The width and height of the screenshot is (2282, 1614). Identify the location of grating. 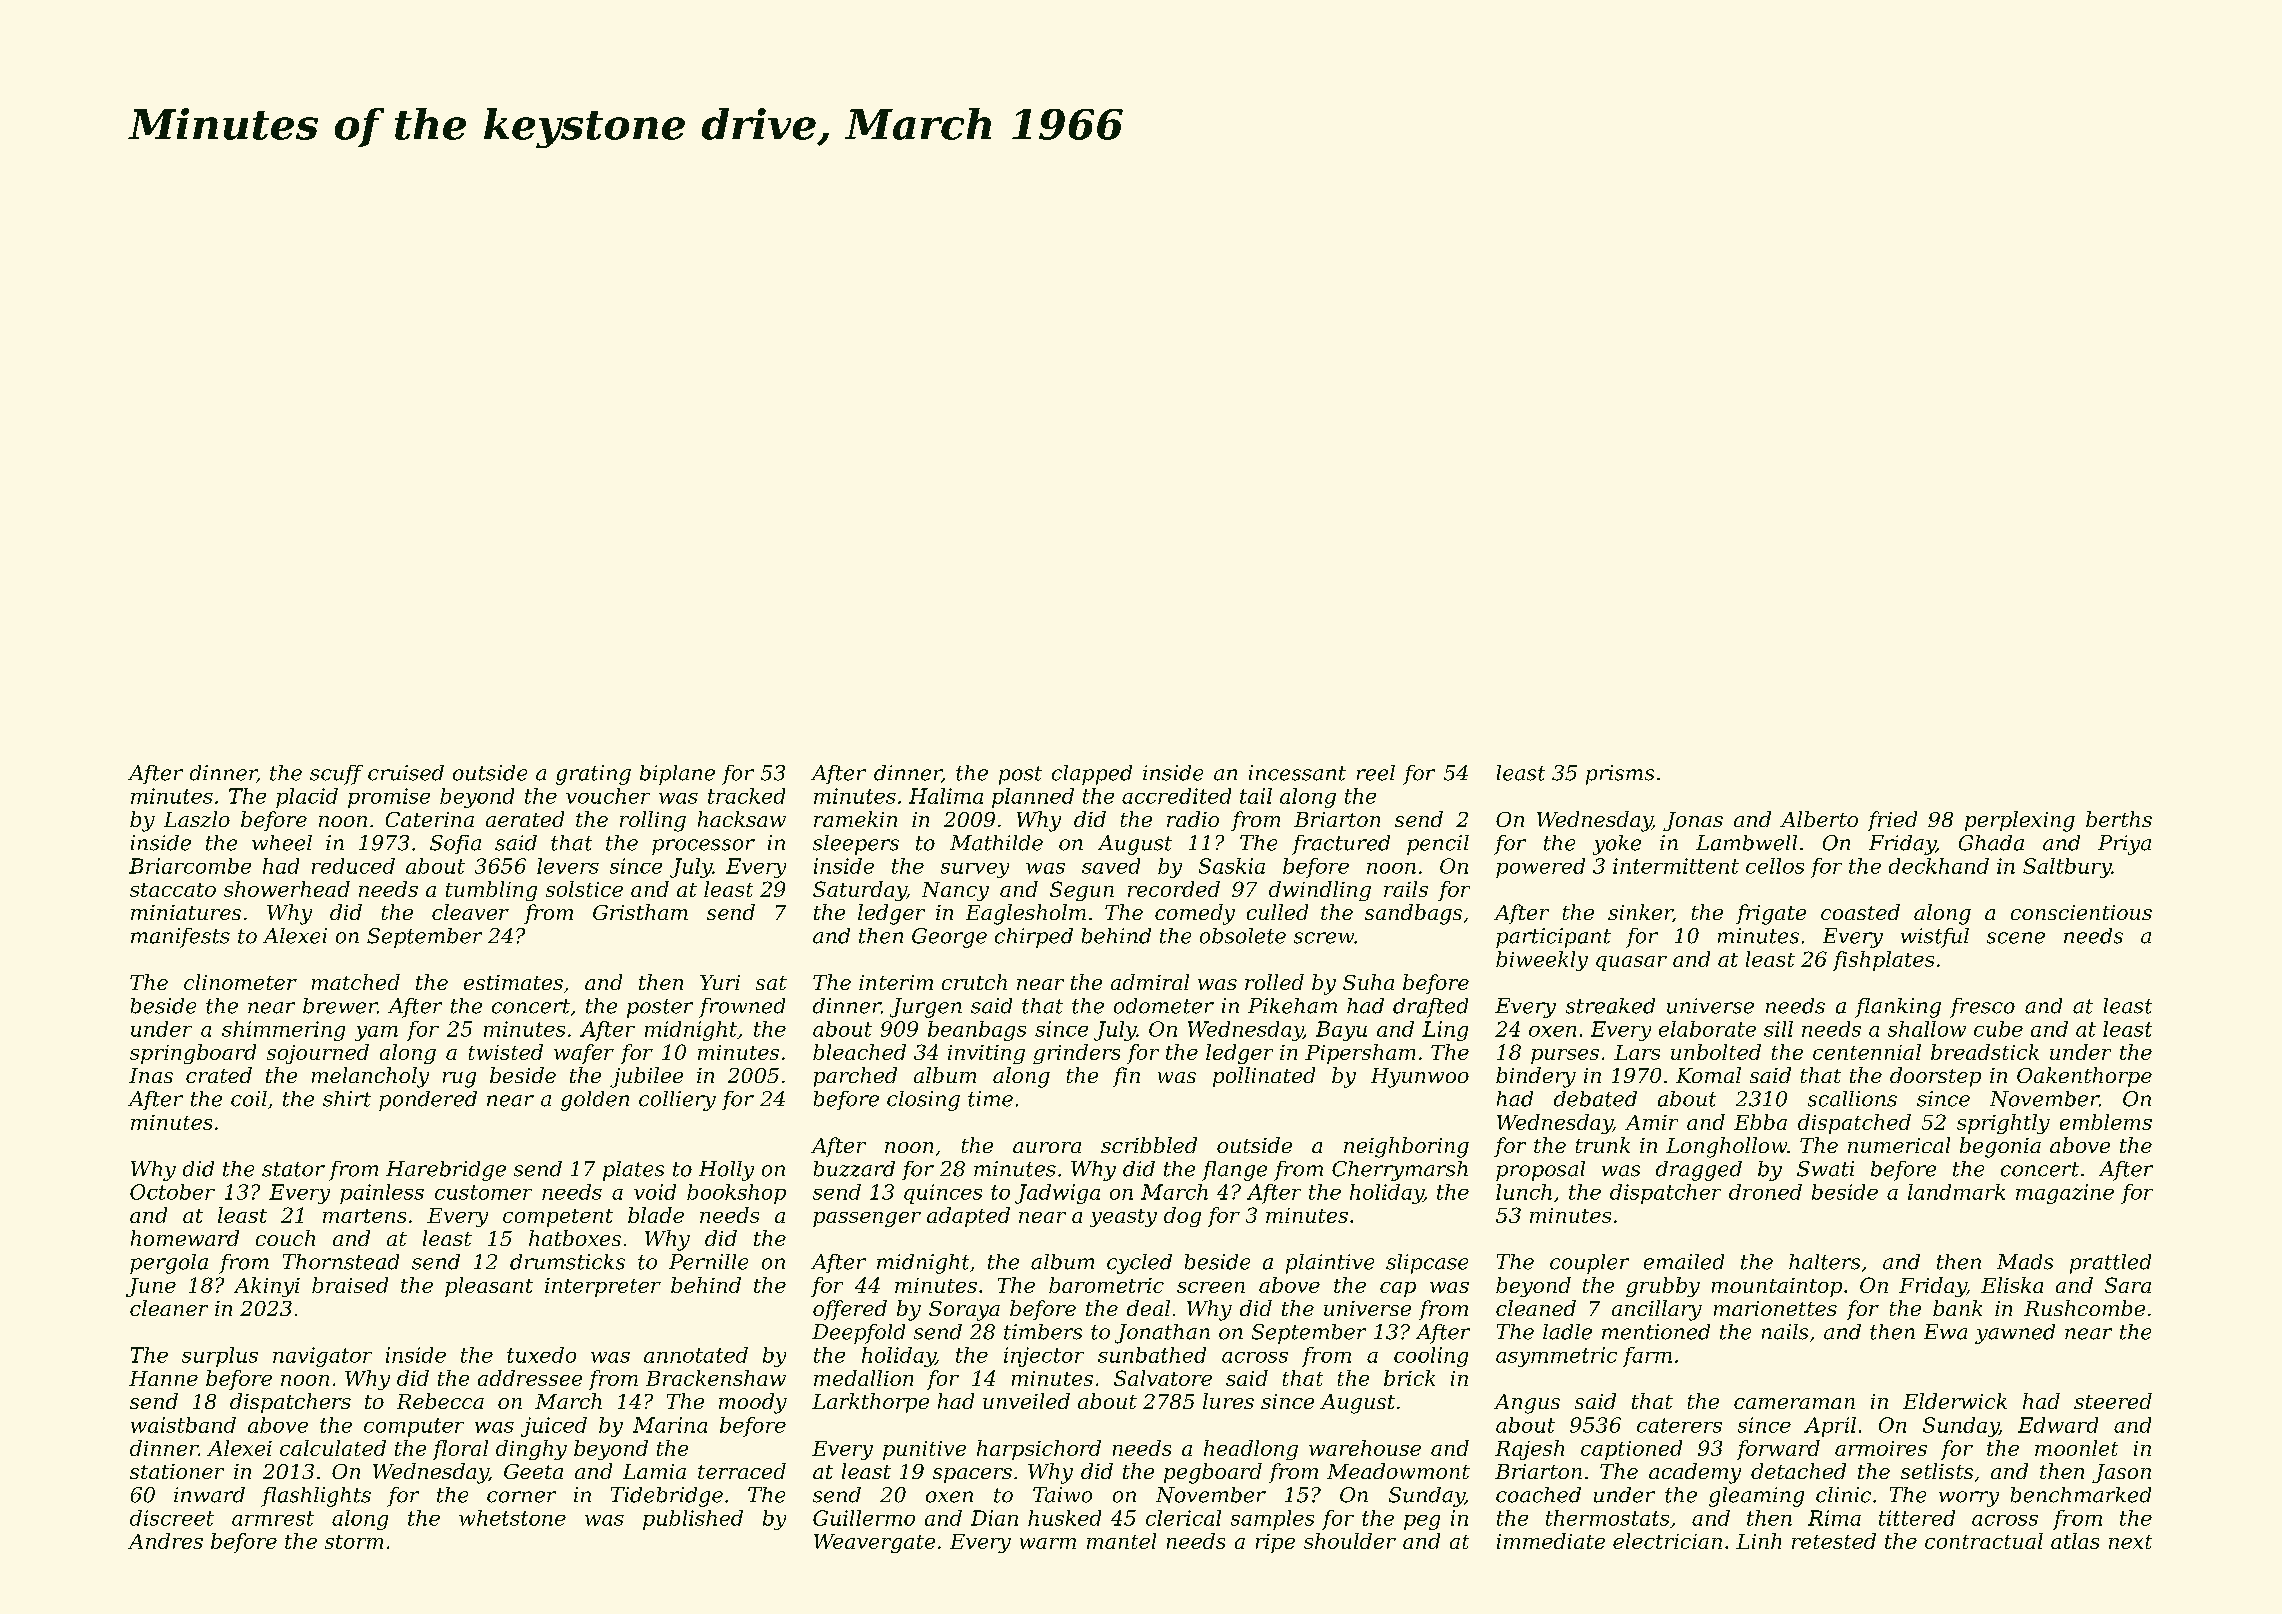
(593, 775).
